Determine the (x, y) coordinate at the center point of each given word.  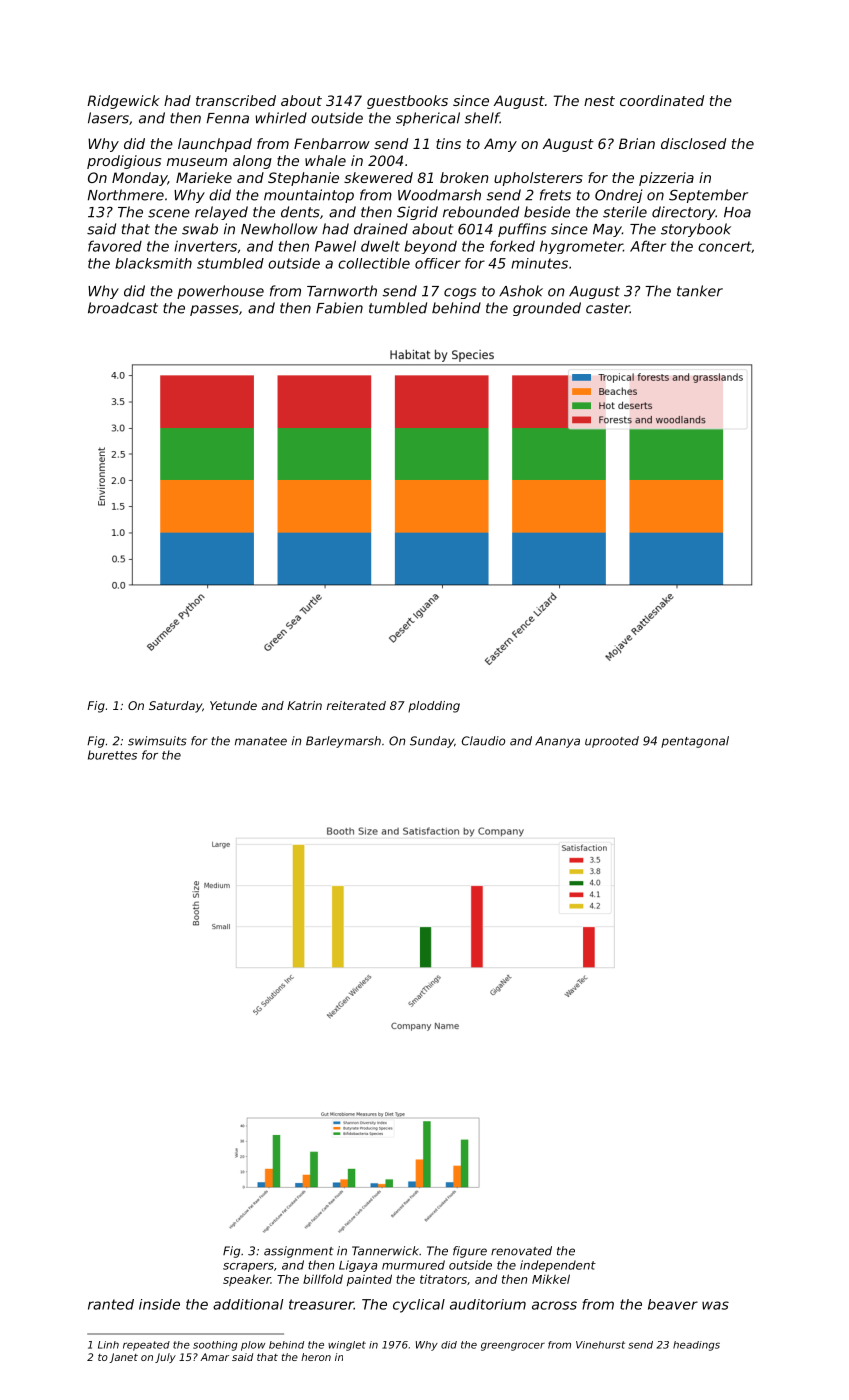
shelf (482, 118)
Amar (214, 1357)
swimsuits (157, 741)
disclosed (693, 143)
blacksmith (153, 263)
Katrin (304, 705)
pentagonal (695, 742)
